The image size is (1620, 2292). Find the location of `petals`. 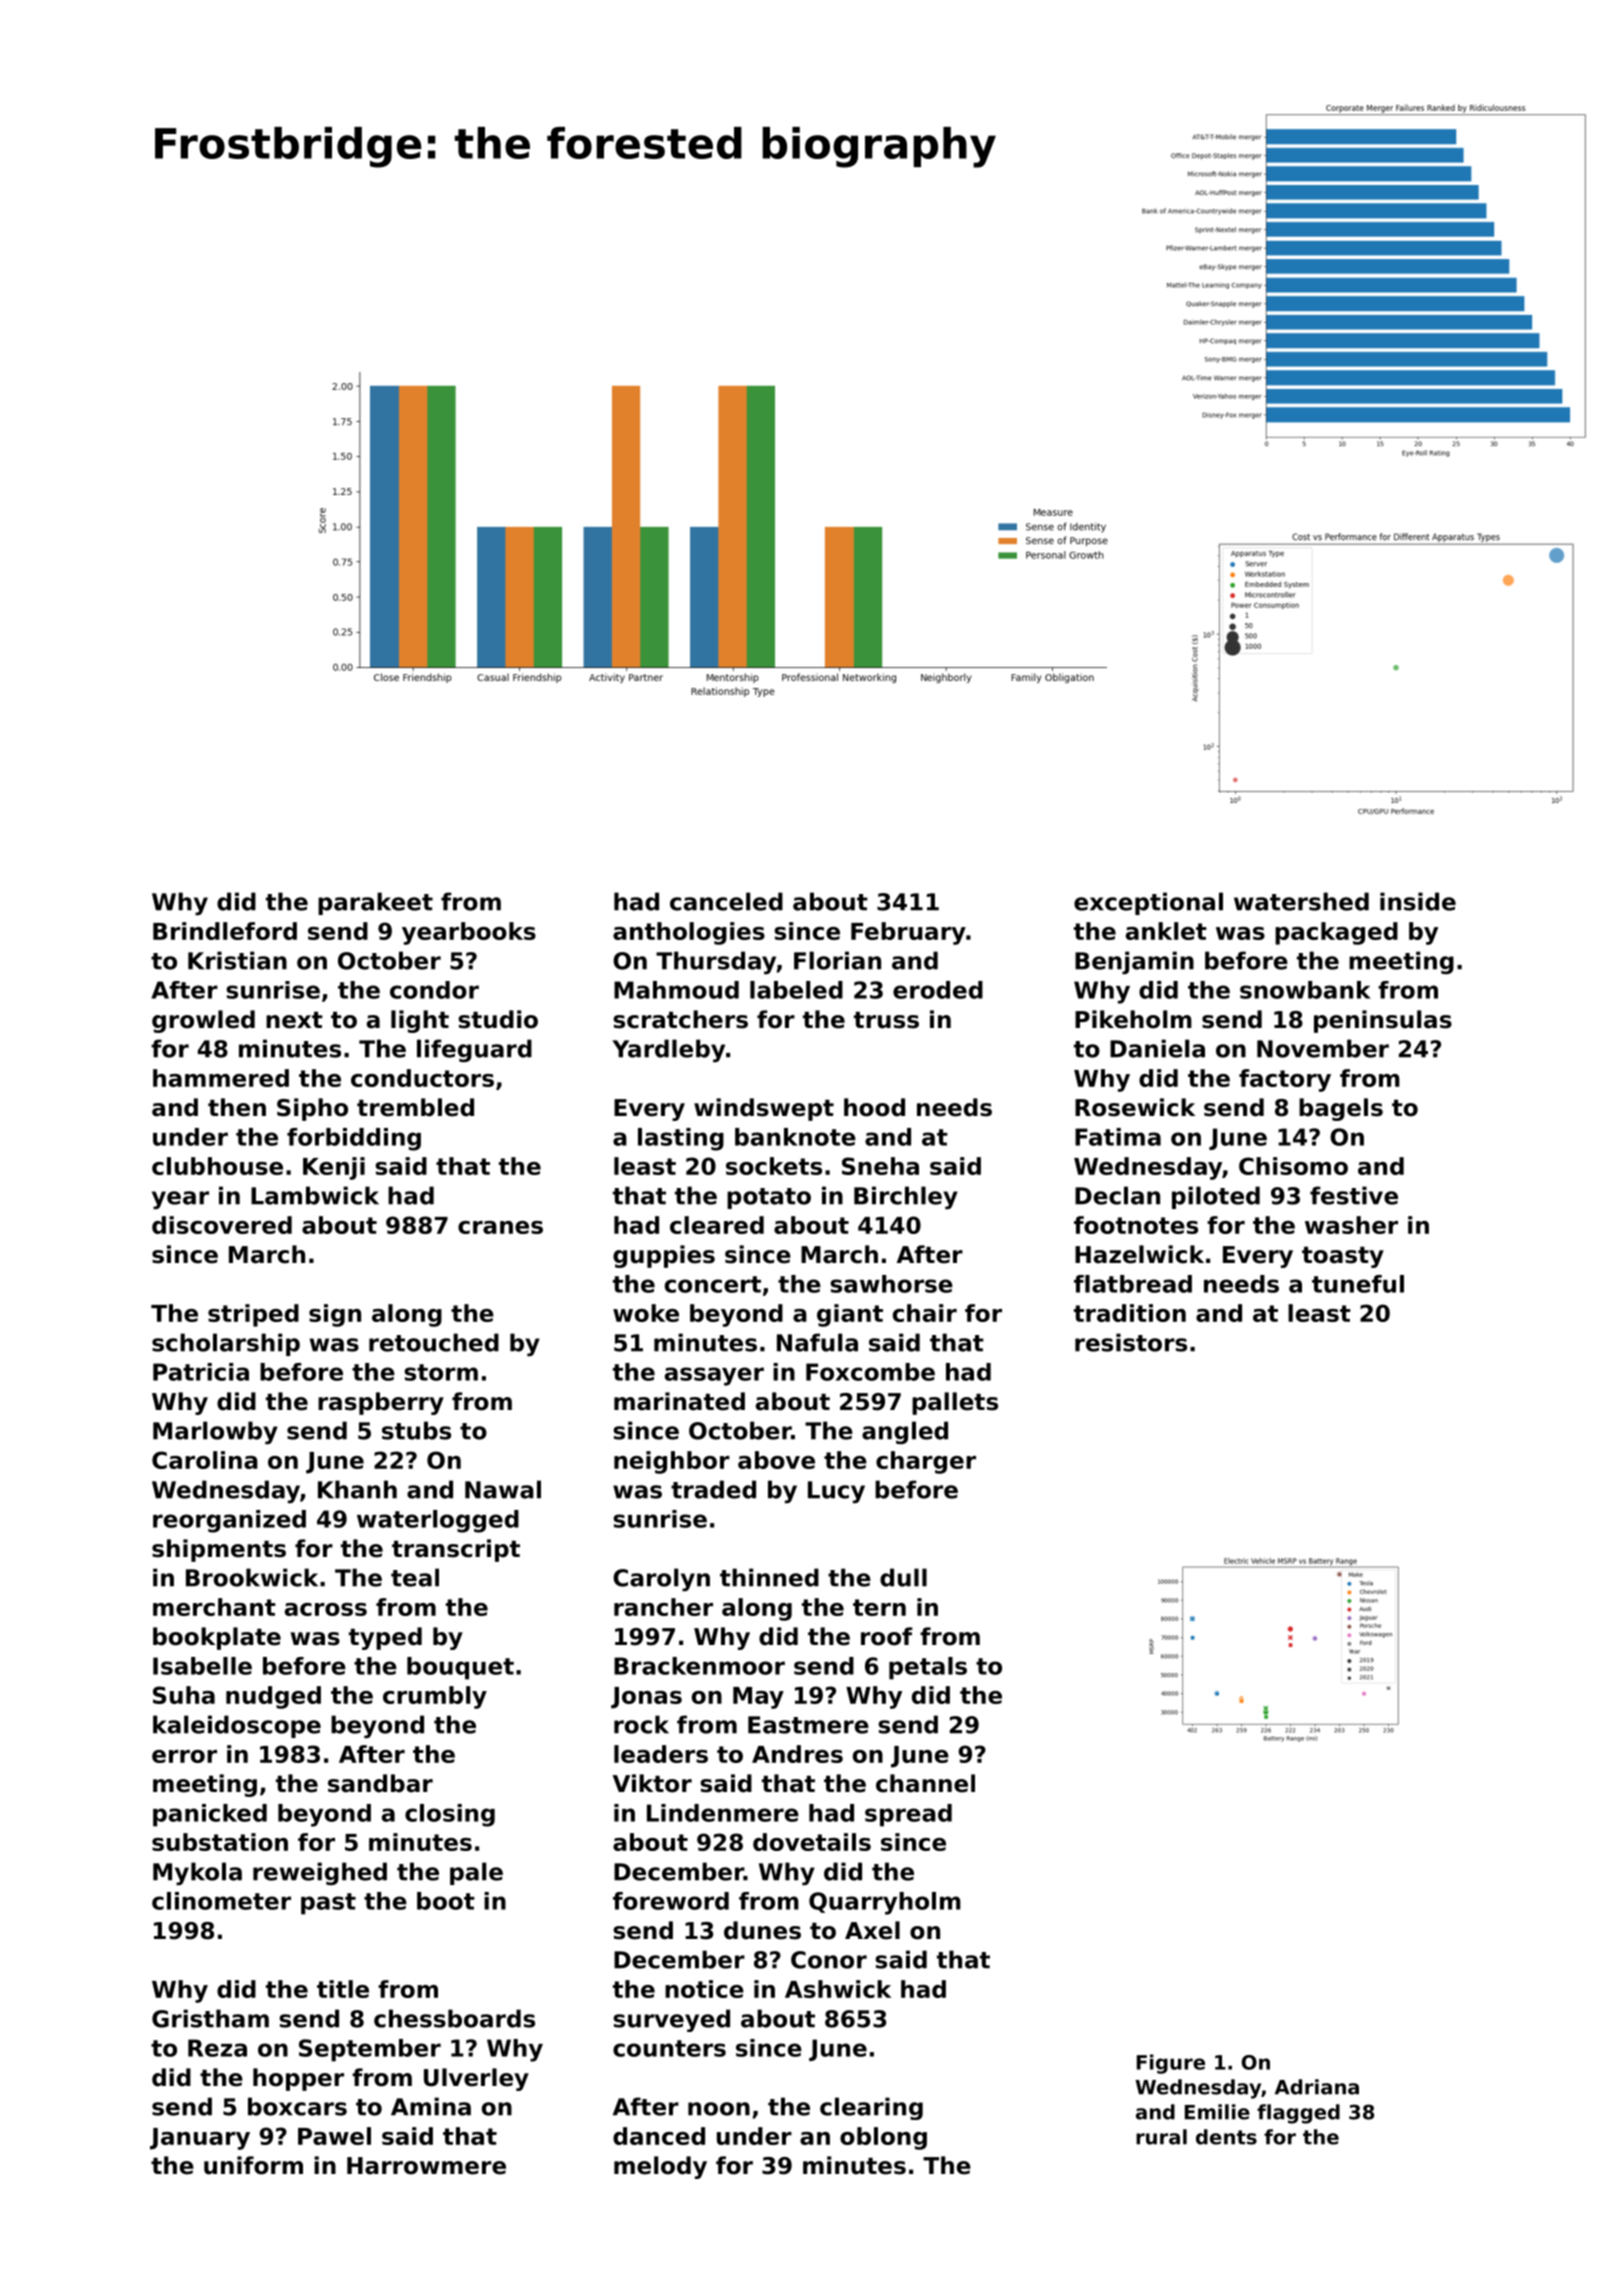

petals is located at coordinates (928, 1668).
